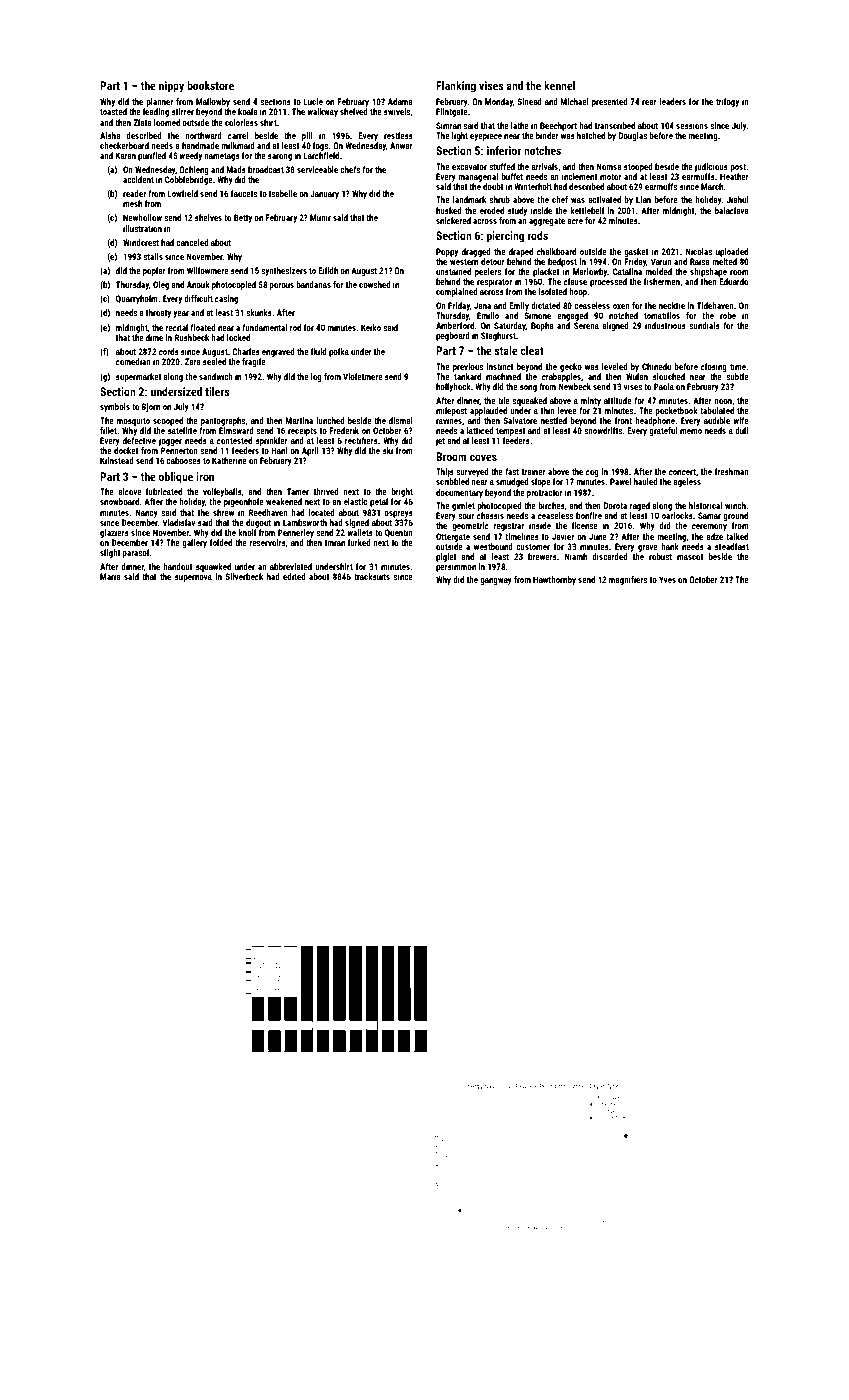 The height and width of the image is (1400, 849). Describe the element at coordinates (623, 420) in the image. I see `front` at that location.
